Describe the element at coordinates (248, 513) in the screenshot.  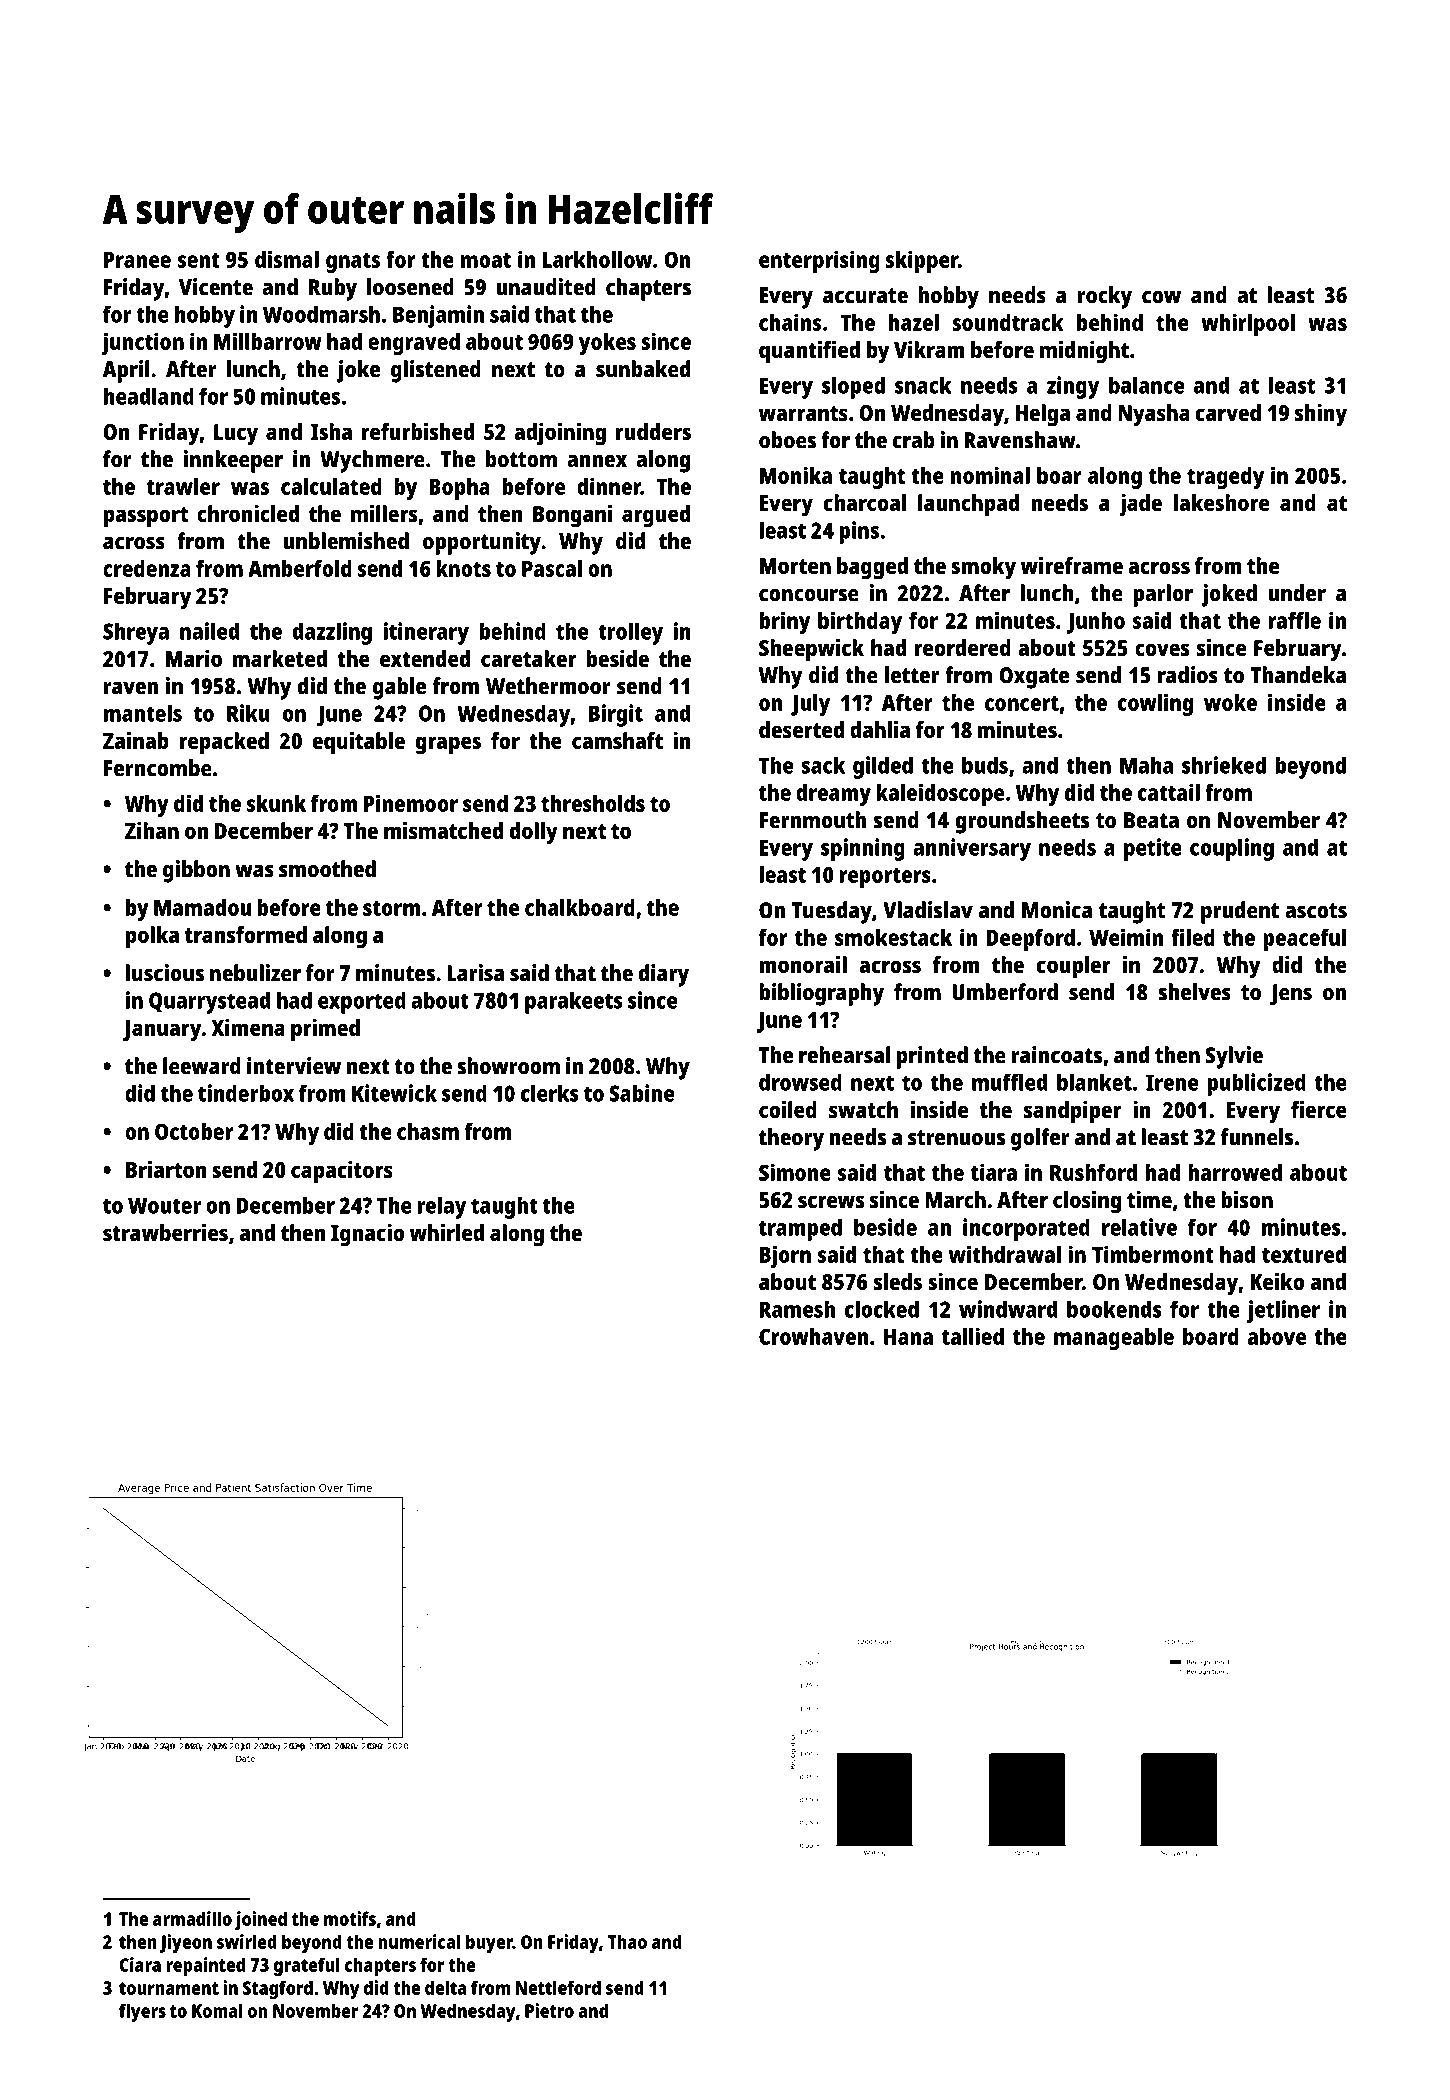
I see `chronicled` at that location.
